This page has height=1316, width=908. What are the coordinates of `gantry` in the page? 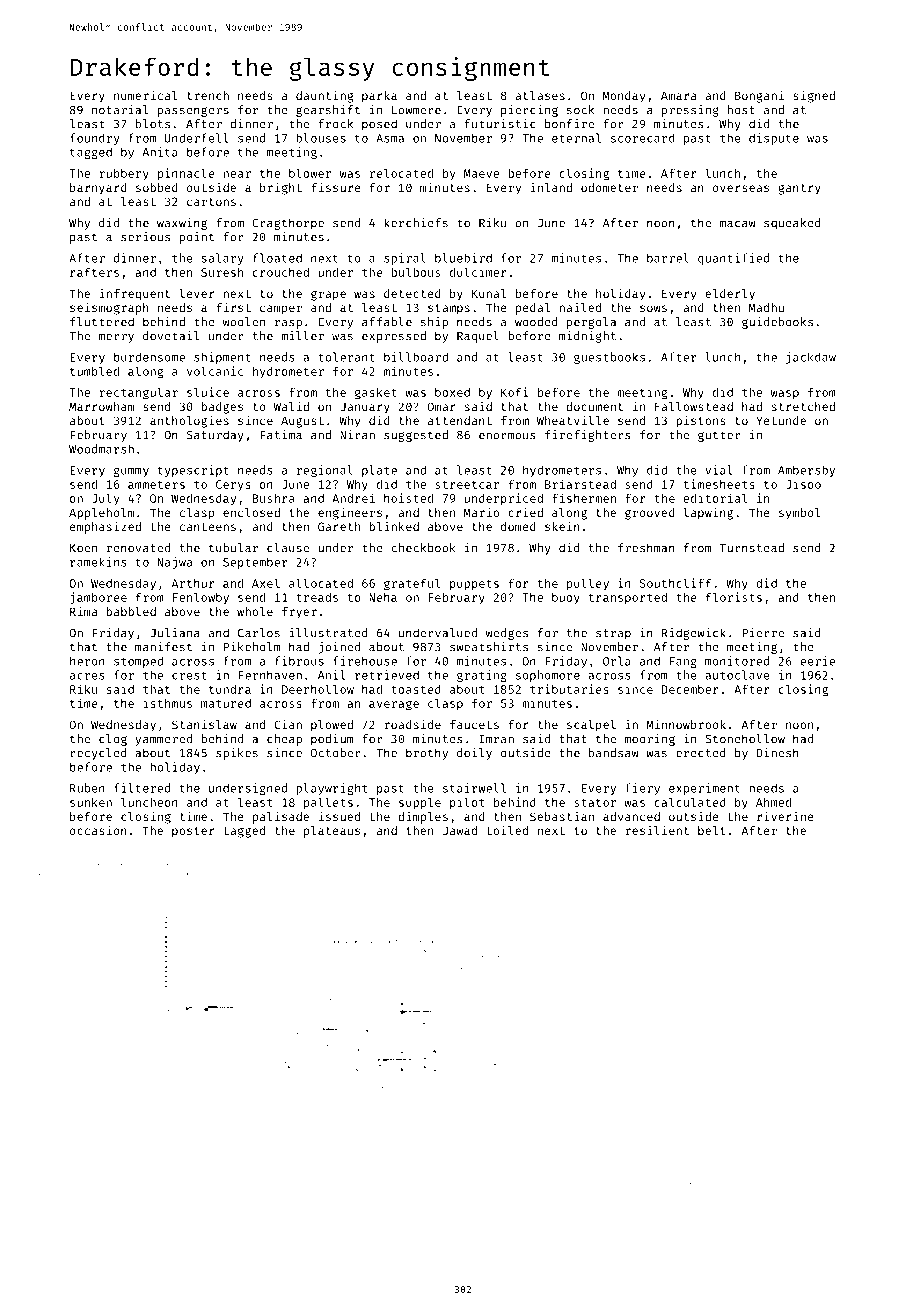 It's located at (800, 189).
